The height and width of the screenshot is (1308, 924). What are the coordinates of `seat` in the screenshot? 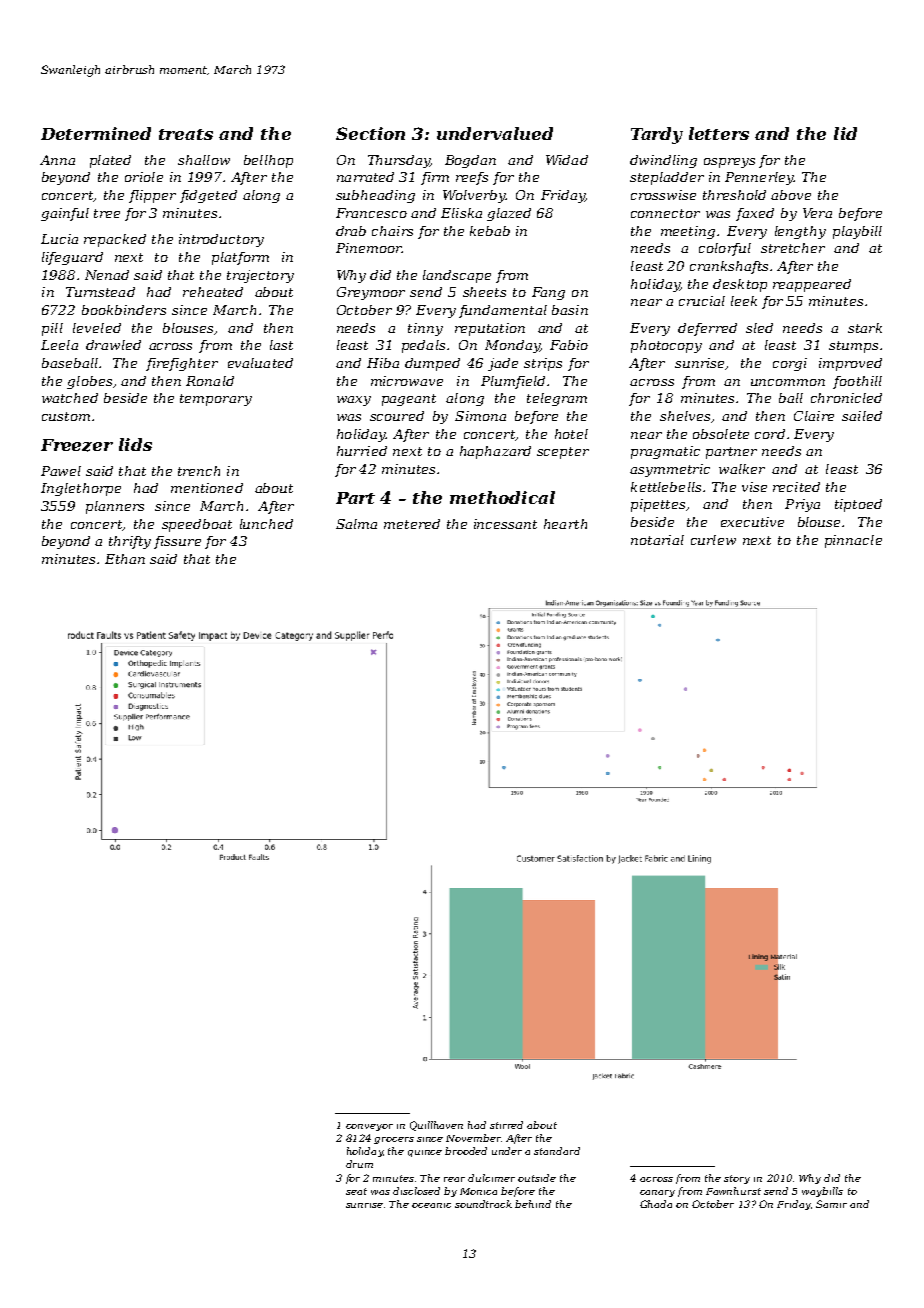 It's located at (356, 1191).
